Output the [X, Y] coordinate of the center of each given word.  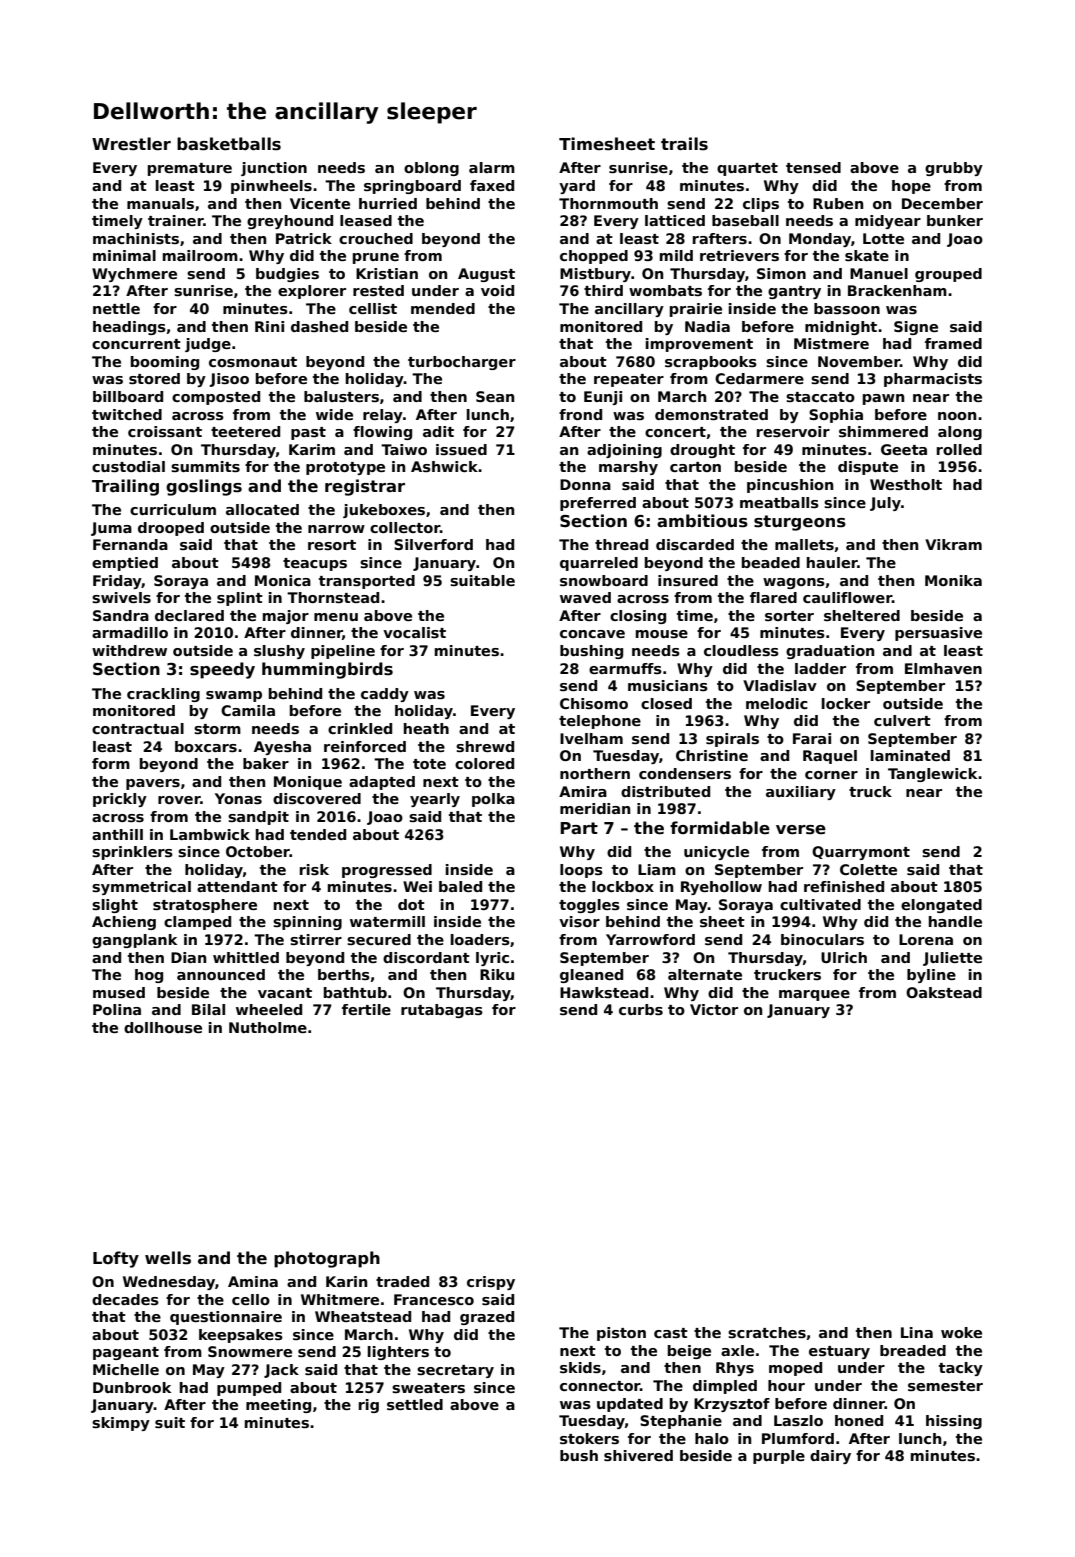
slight [115, 906]
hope [911, 187]
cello [251, 1299]
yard [577, 187]
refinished [844, 886]
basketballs [229, 144]
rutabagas [442, 1011]
